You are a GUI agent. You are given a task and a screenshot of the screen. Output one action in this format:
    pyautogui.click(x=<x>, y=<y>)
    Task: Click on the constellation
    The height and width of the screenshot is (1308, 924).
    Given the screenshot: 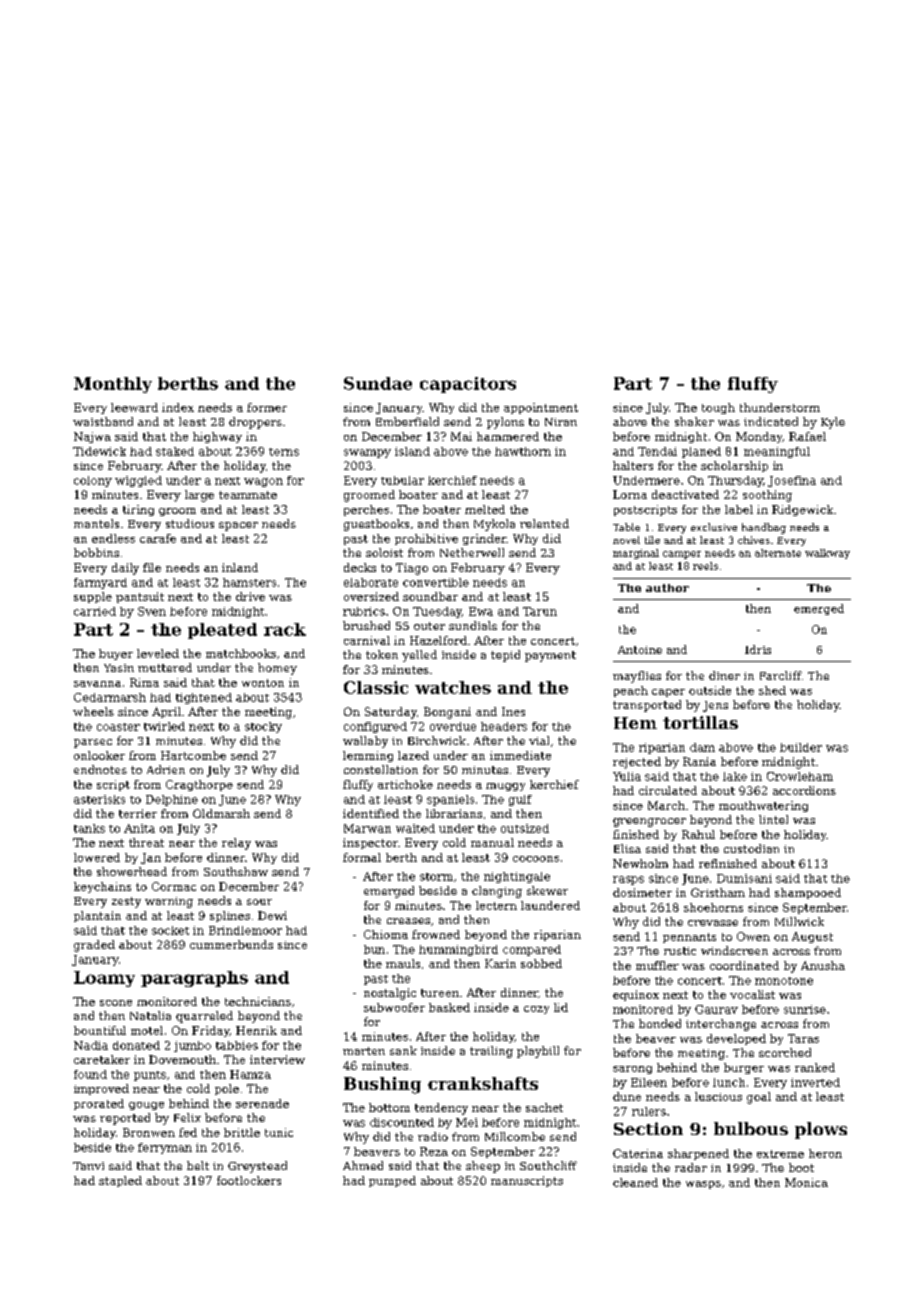 What is the action you would take?
    pyautogui.click(x=381, y=769)
